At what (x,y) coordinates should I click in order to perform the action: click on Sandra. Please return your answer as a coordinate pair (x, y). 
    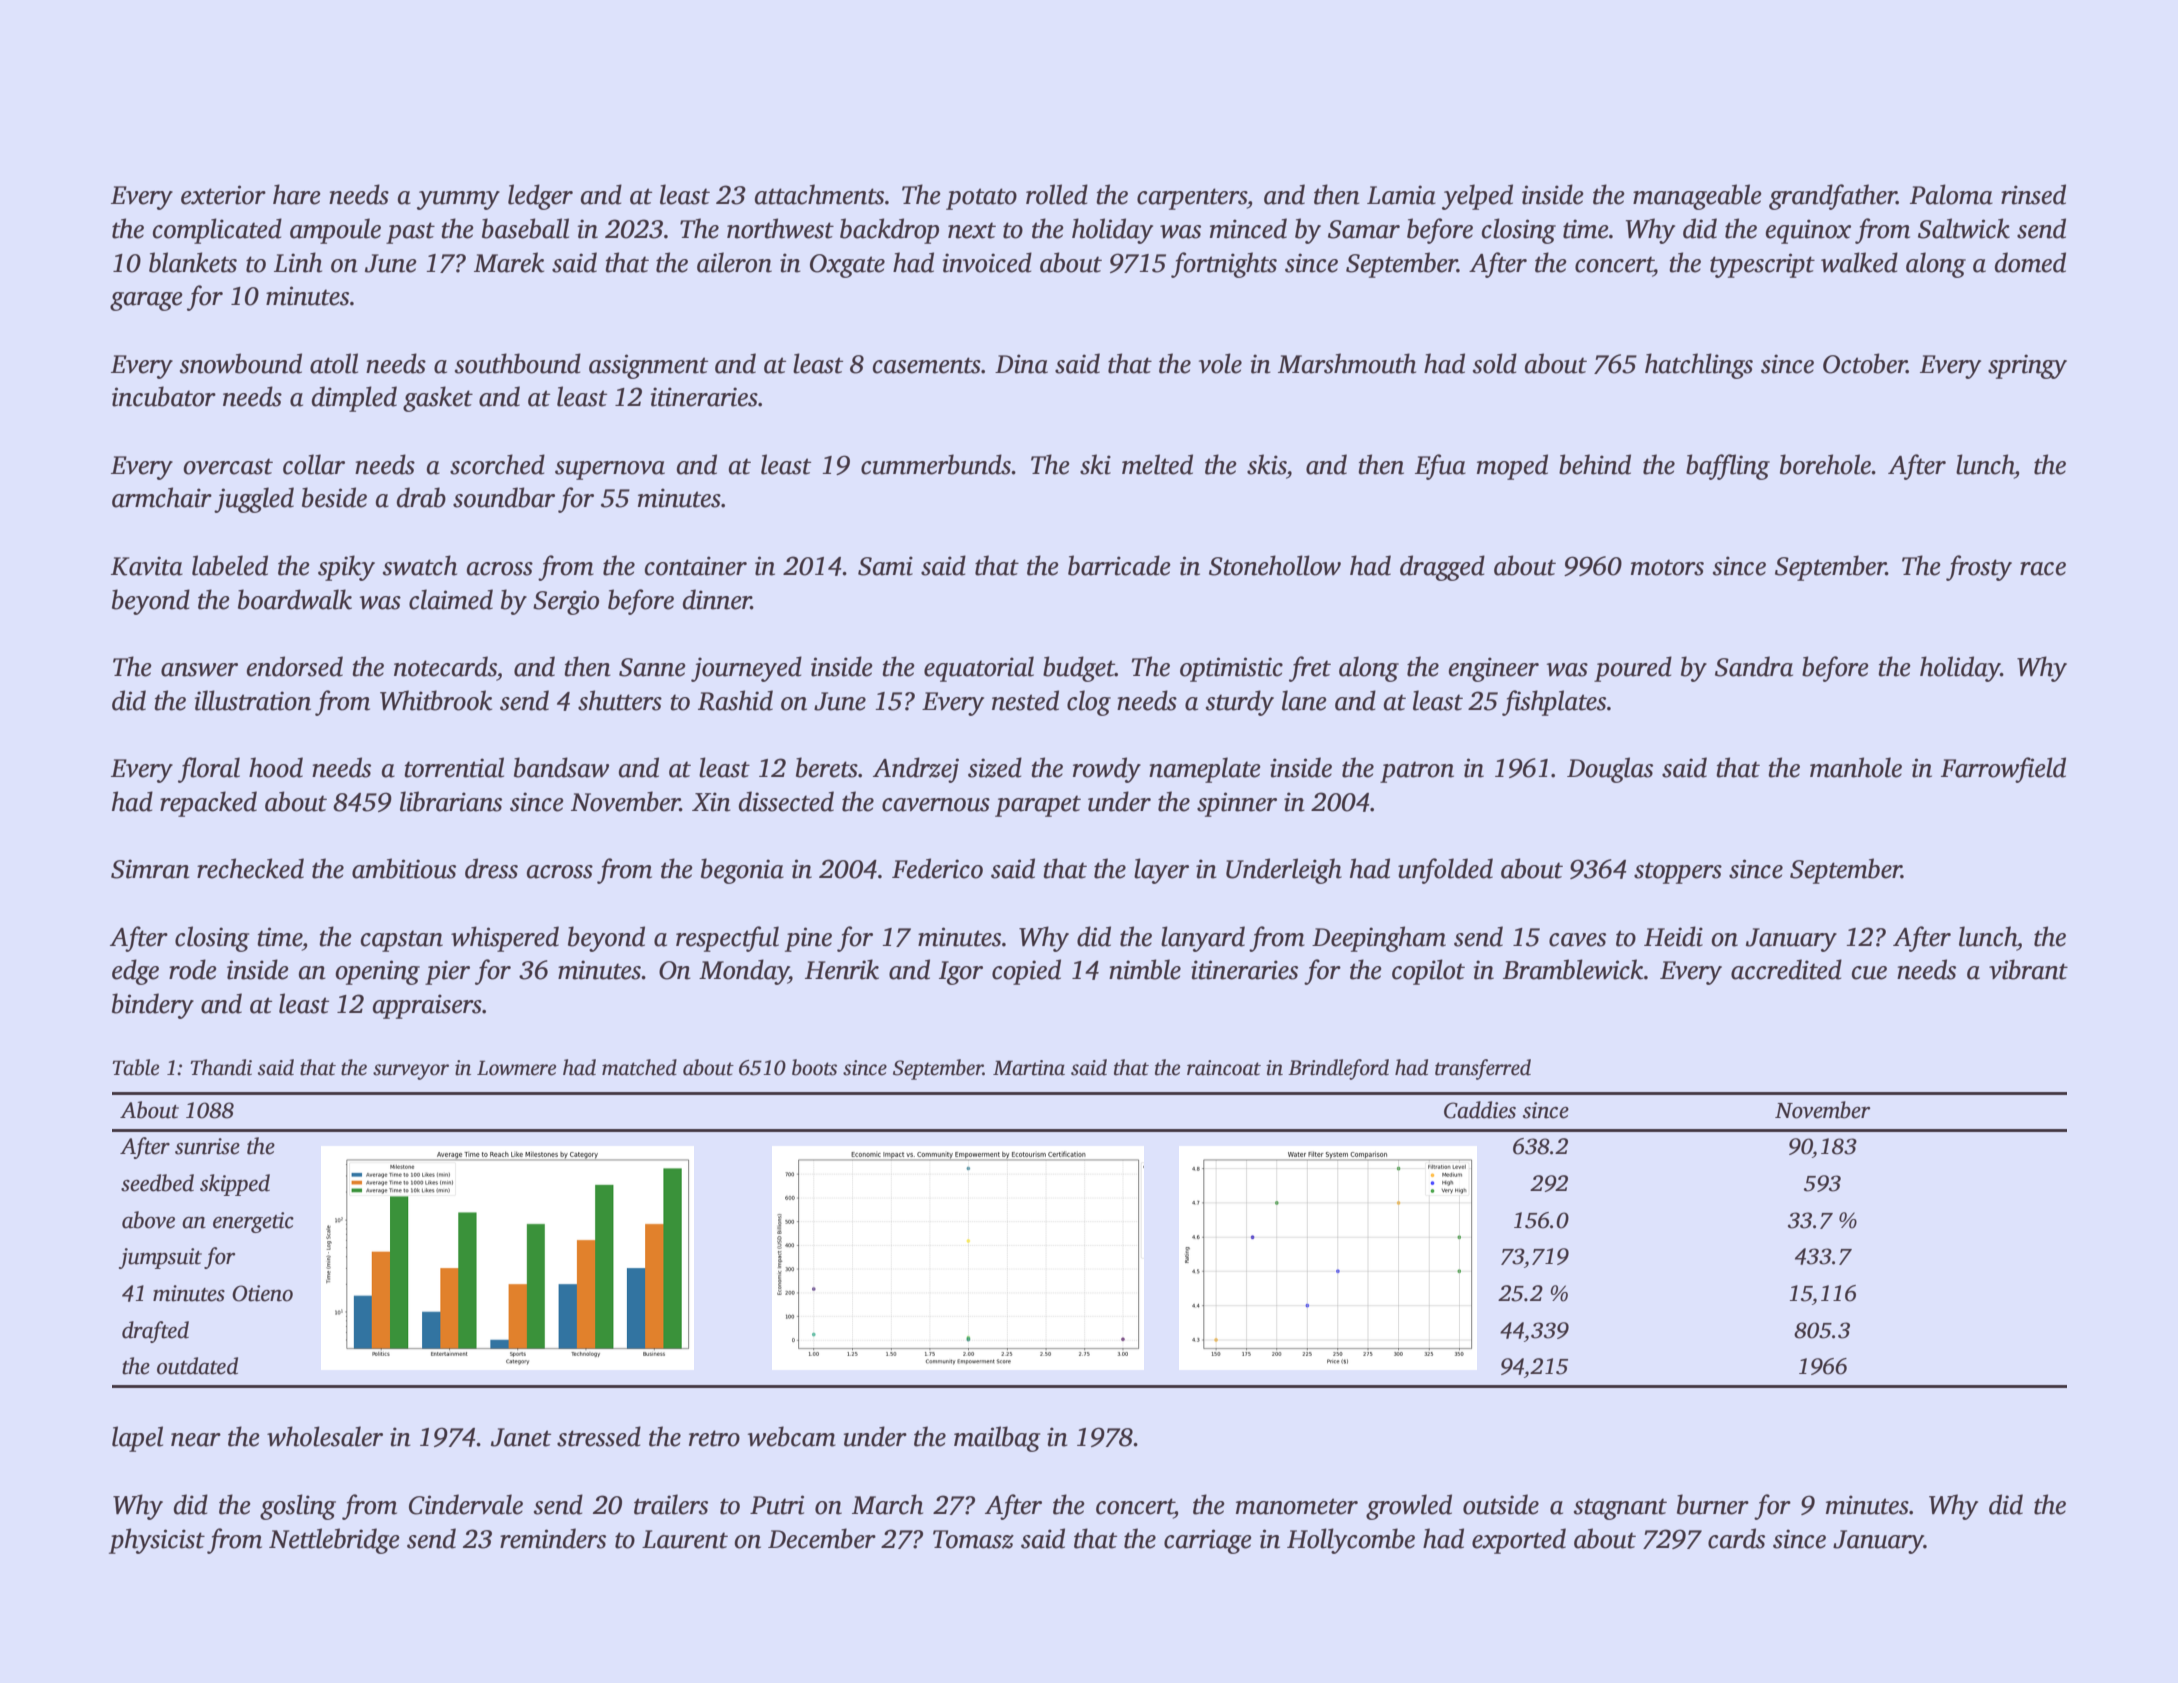
    Looking at the image, I should click on (1754, 666).
